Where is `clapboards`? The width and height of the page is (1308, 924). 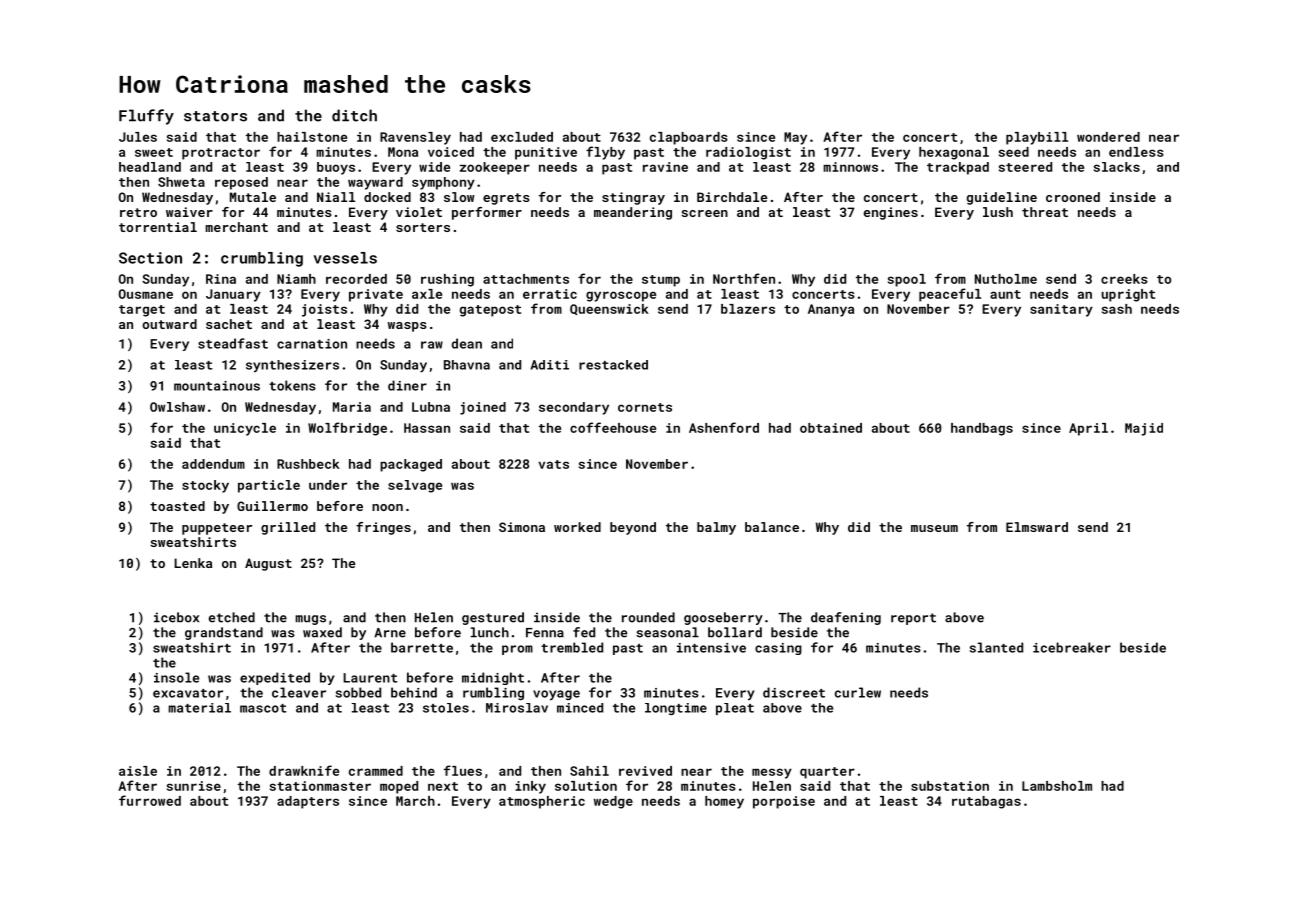 clapboards is located at coordinates (689, 138).
